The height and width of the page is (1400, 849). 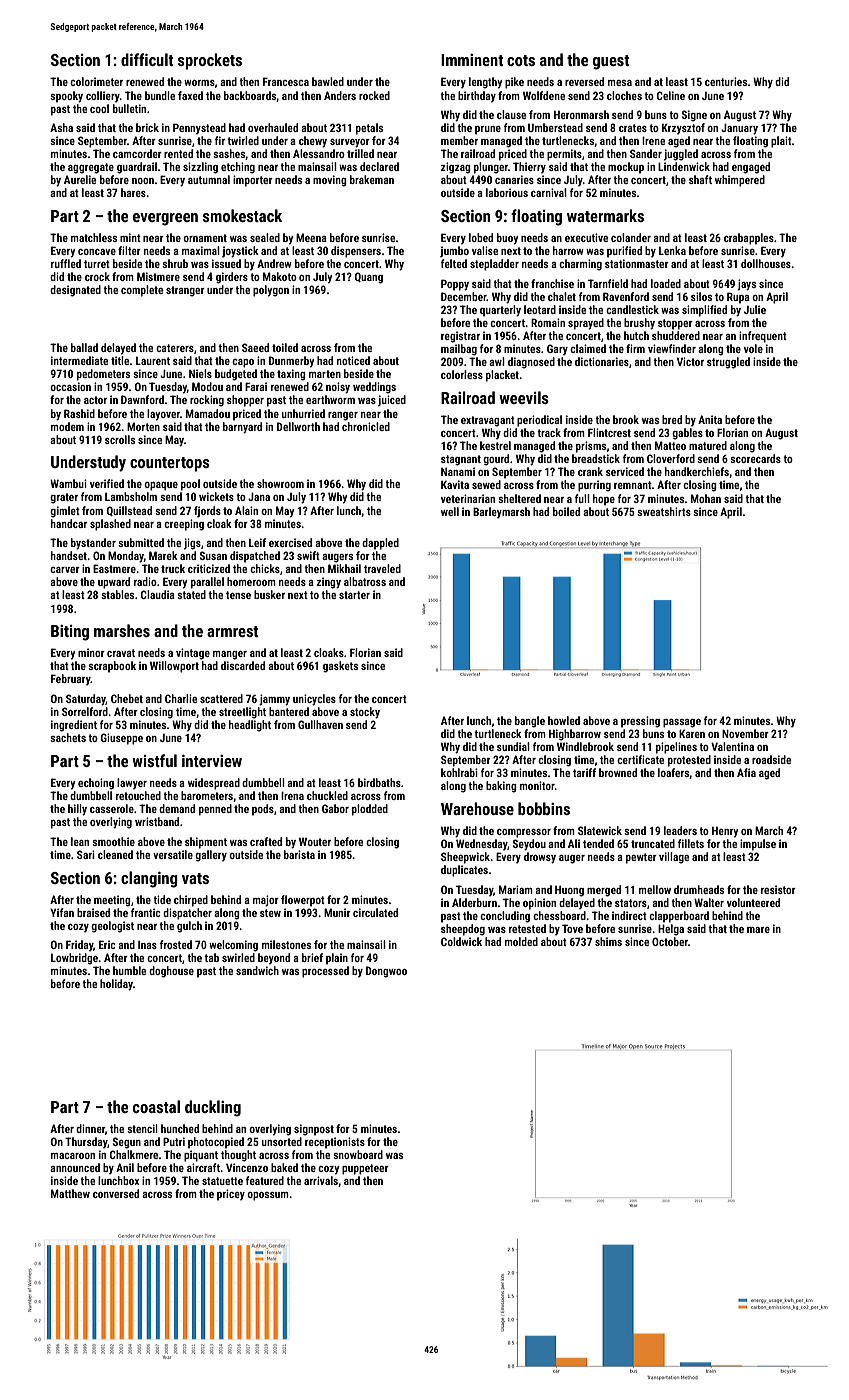 I want to click on molded, so click(x=521, y=941).
